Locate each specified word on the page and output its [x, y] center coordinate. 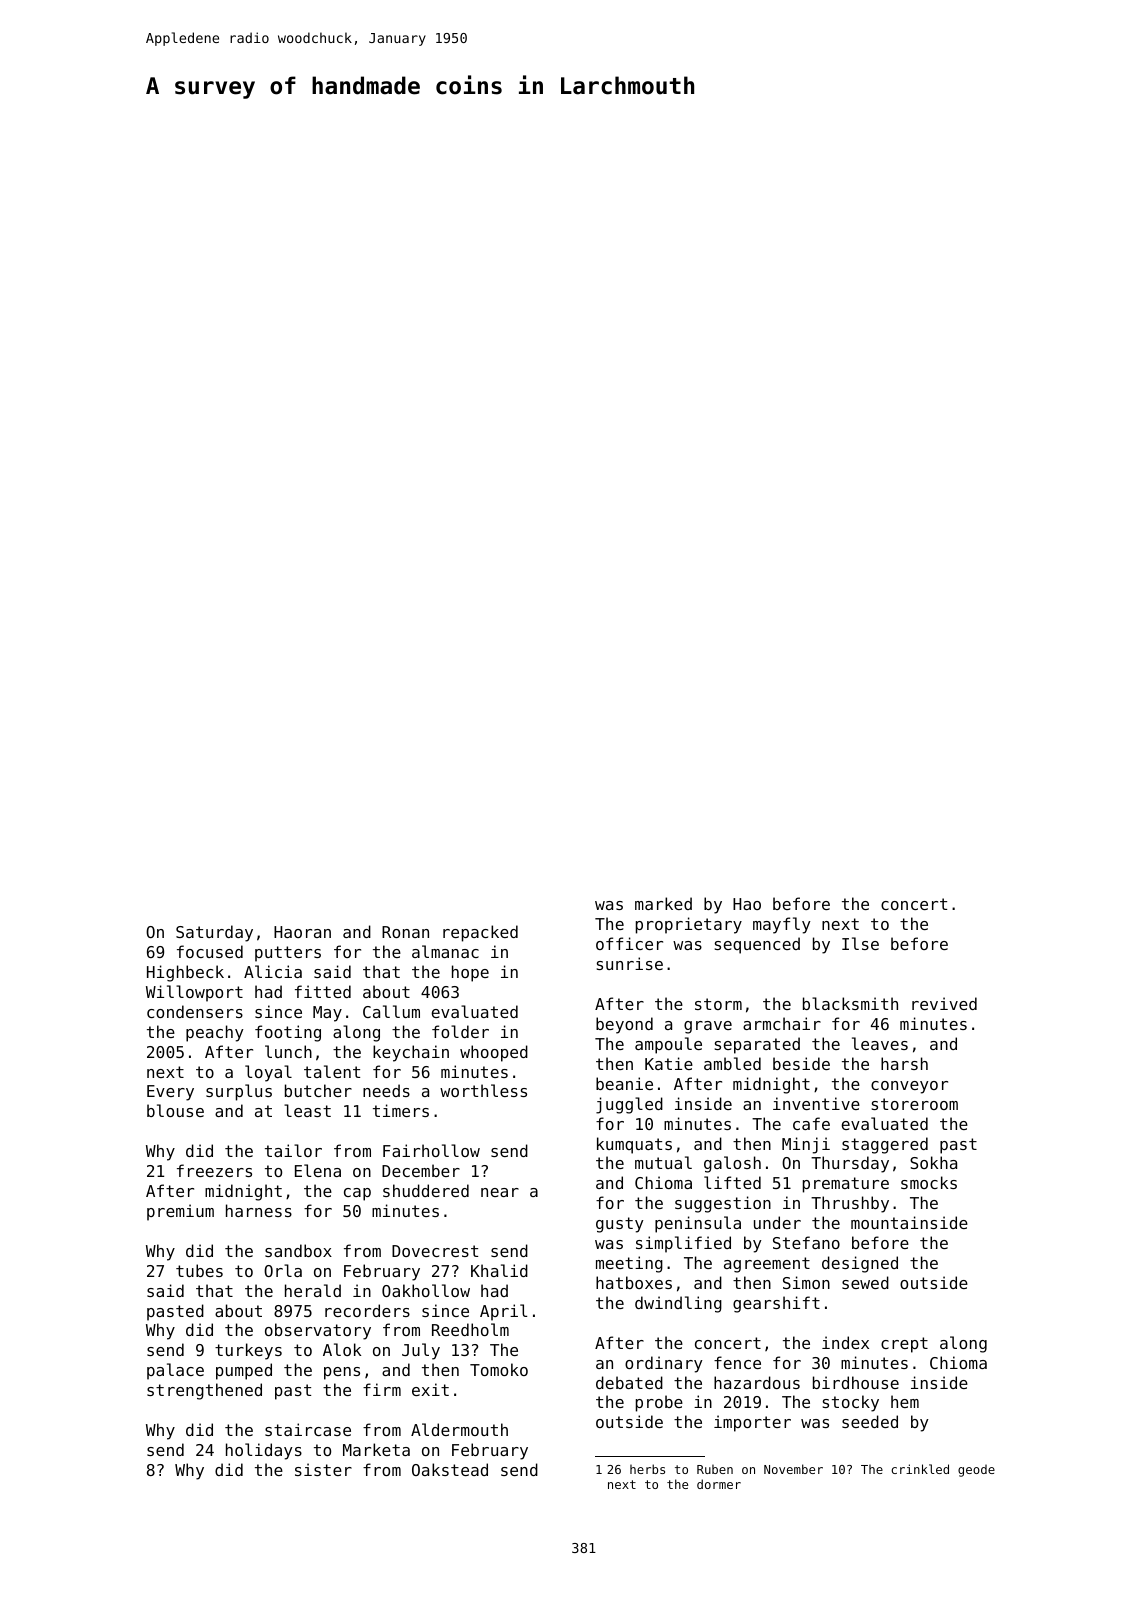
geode [976, 1471]
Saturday [214, 933]
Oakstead [450, 1469]
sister [323, 1469]
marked [663, 903]
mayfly [782, 925]
